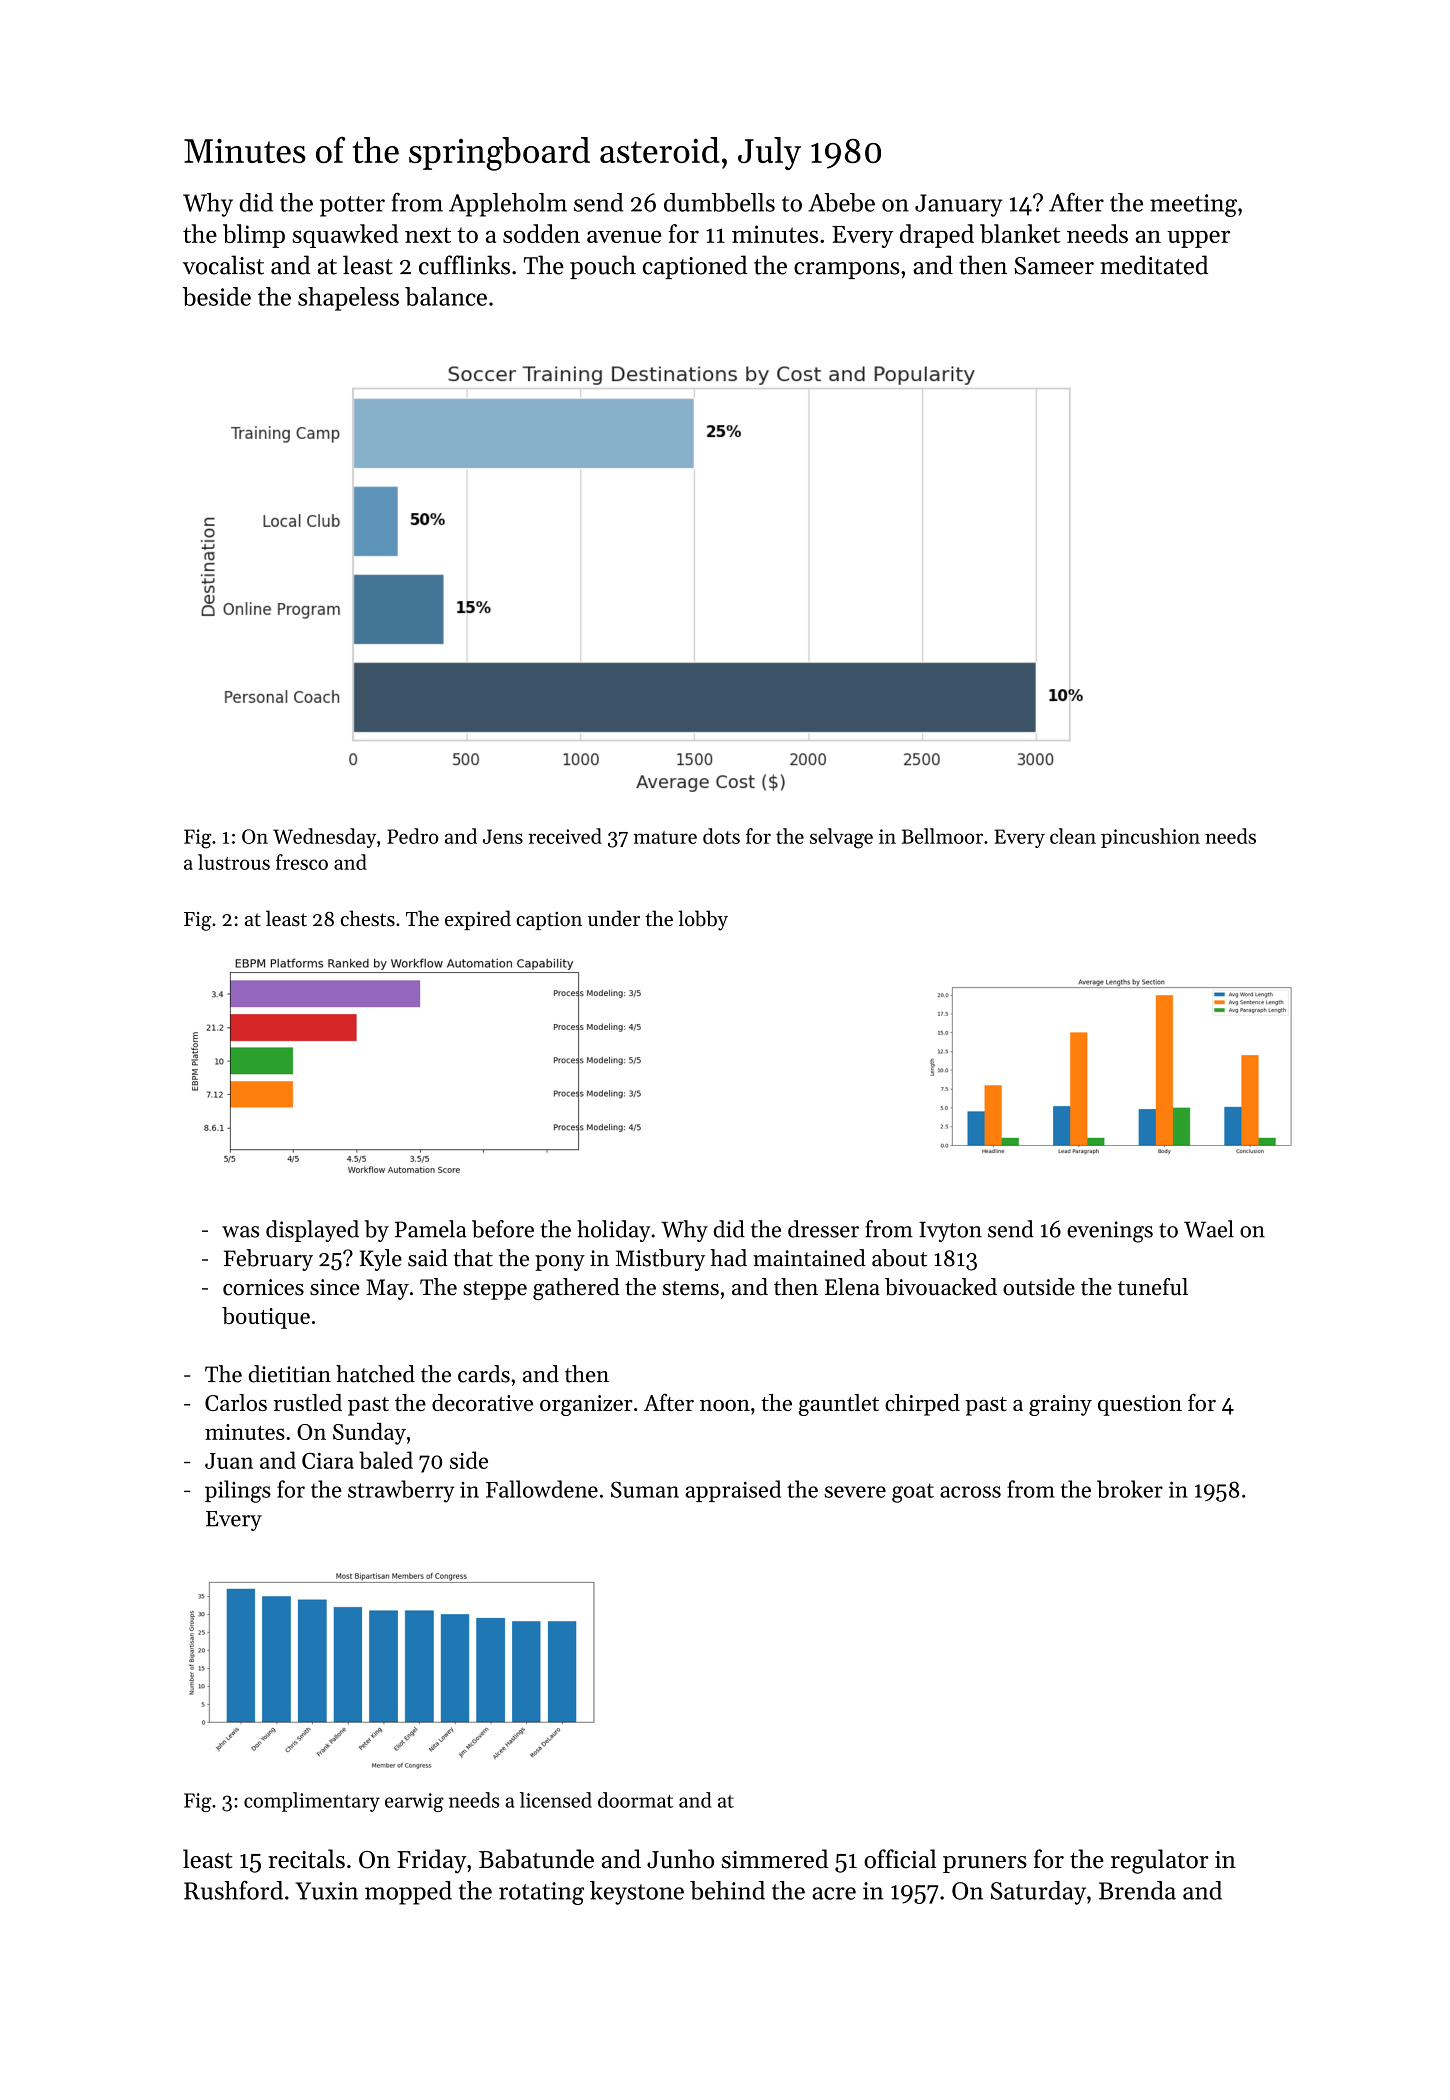 Image resolution: width=1450 pixels, height=2100 pixels. What do you see at coordinates (613, 1231) in the document?
I see `holiday` at bounding box center [613, 1231].
